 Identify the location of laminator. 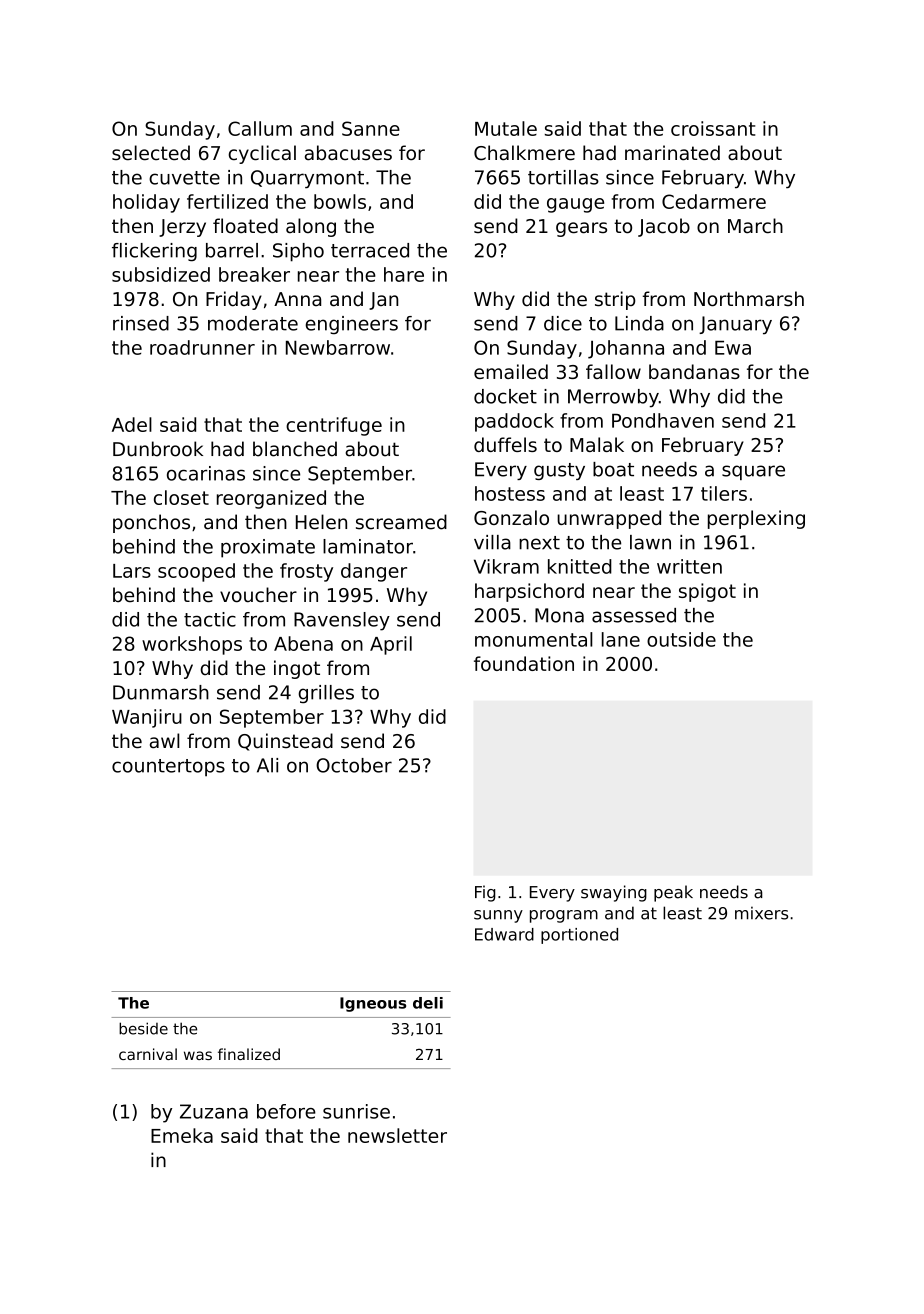
(368, 546).
